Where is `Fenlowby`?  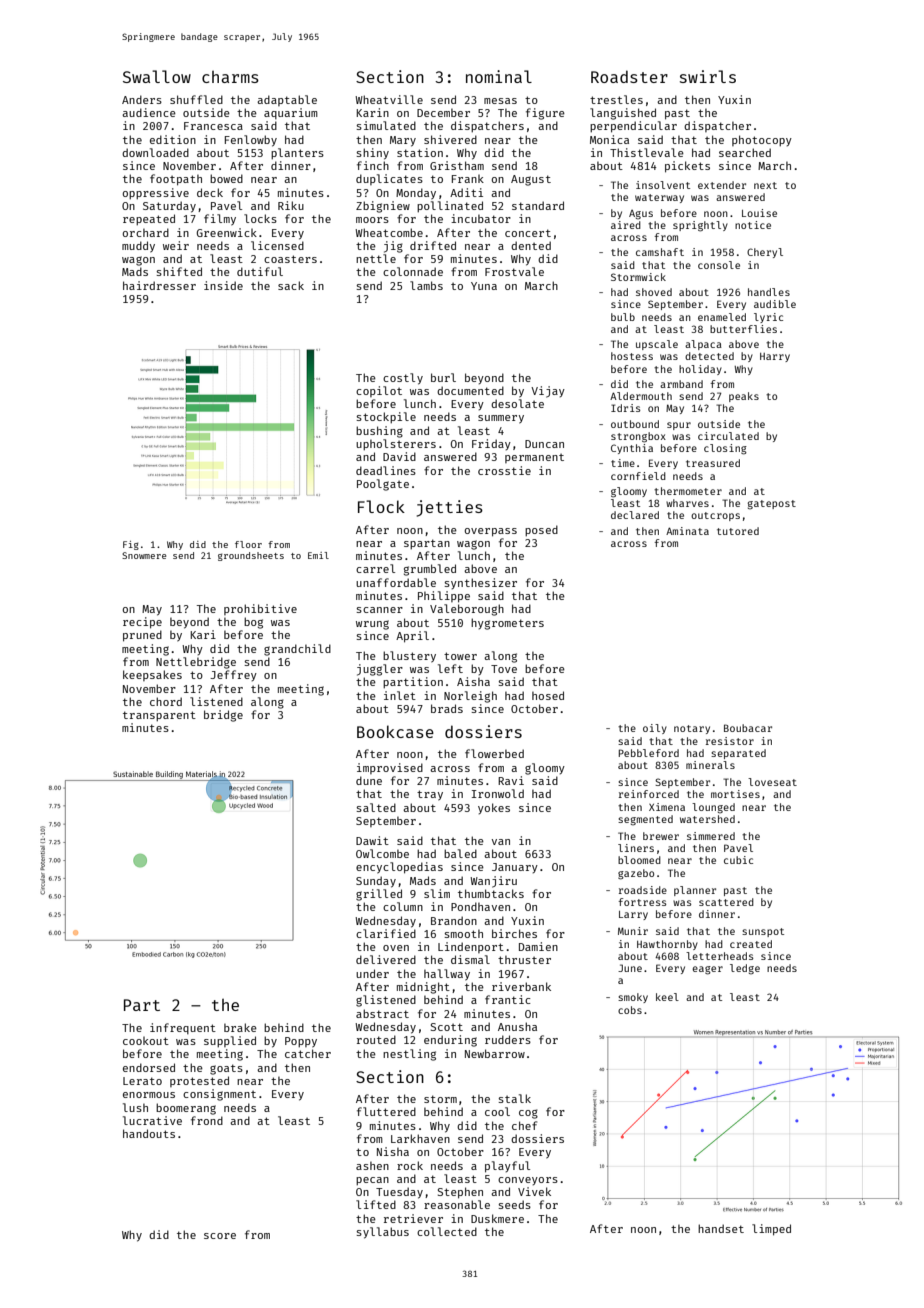
Fenlowby is located at coordinates (251, 141).
